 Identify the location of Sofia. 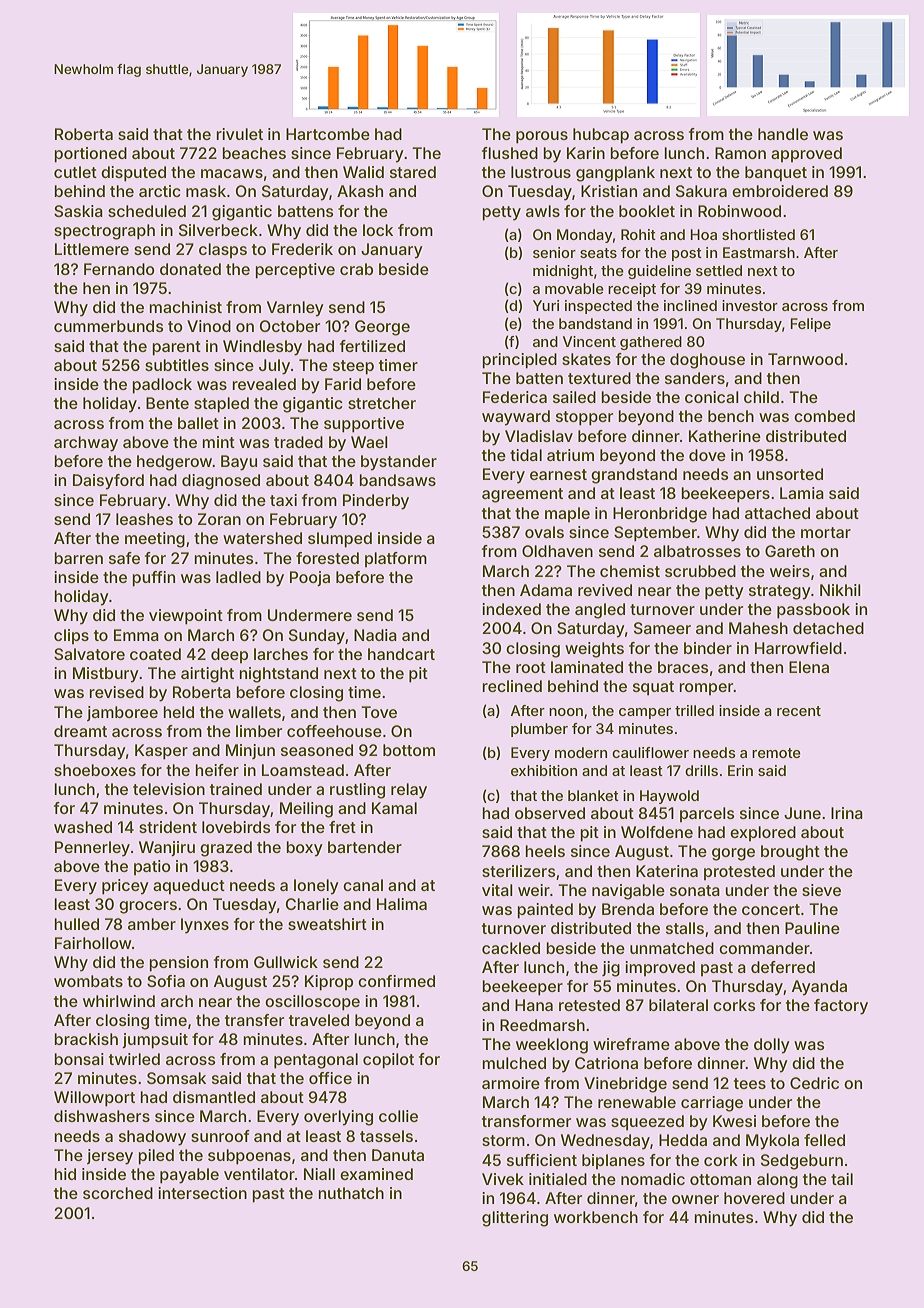
(166, 981).
